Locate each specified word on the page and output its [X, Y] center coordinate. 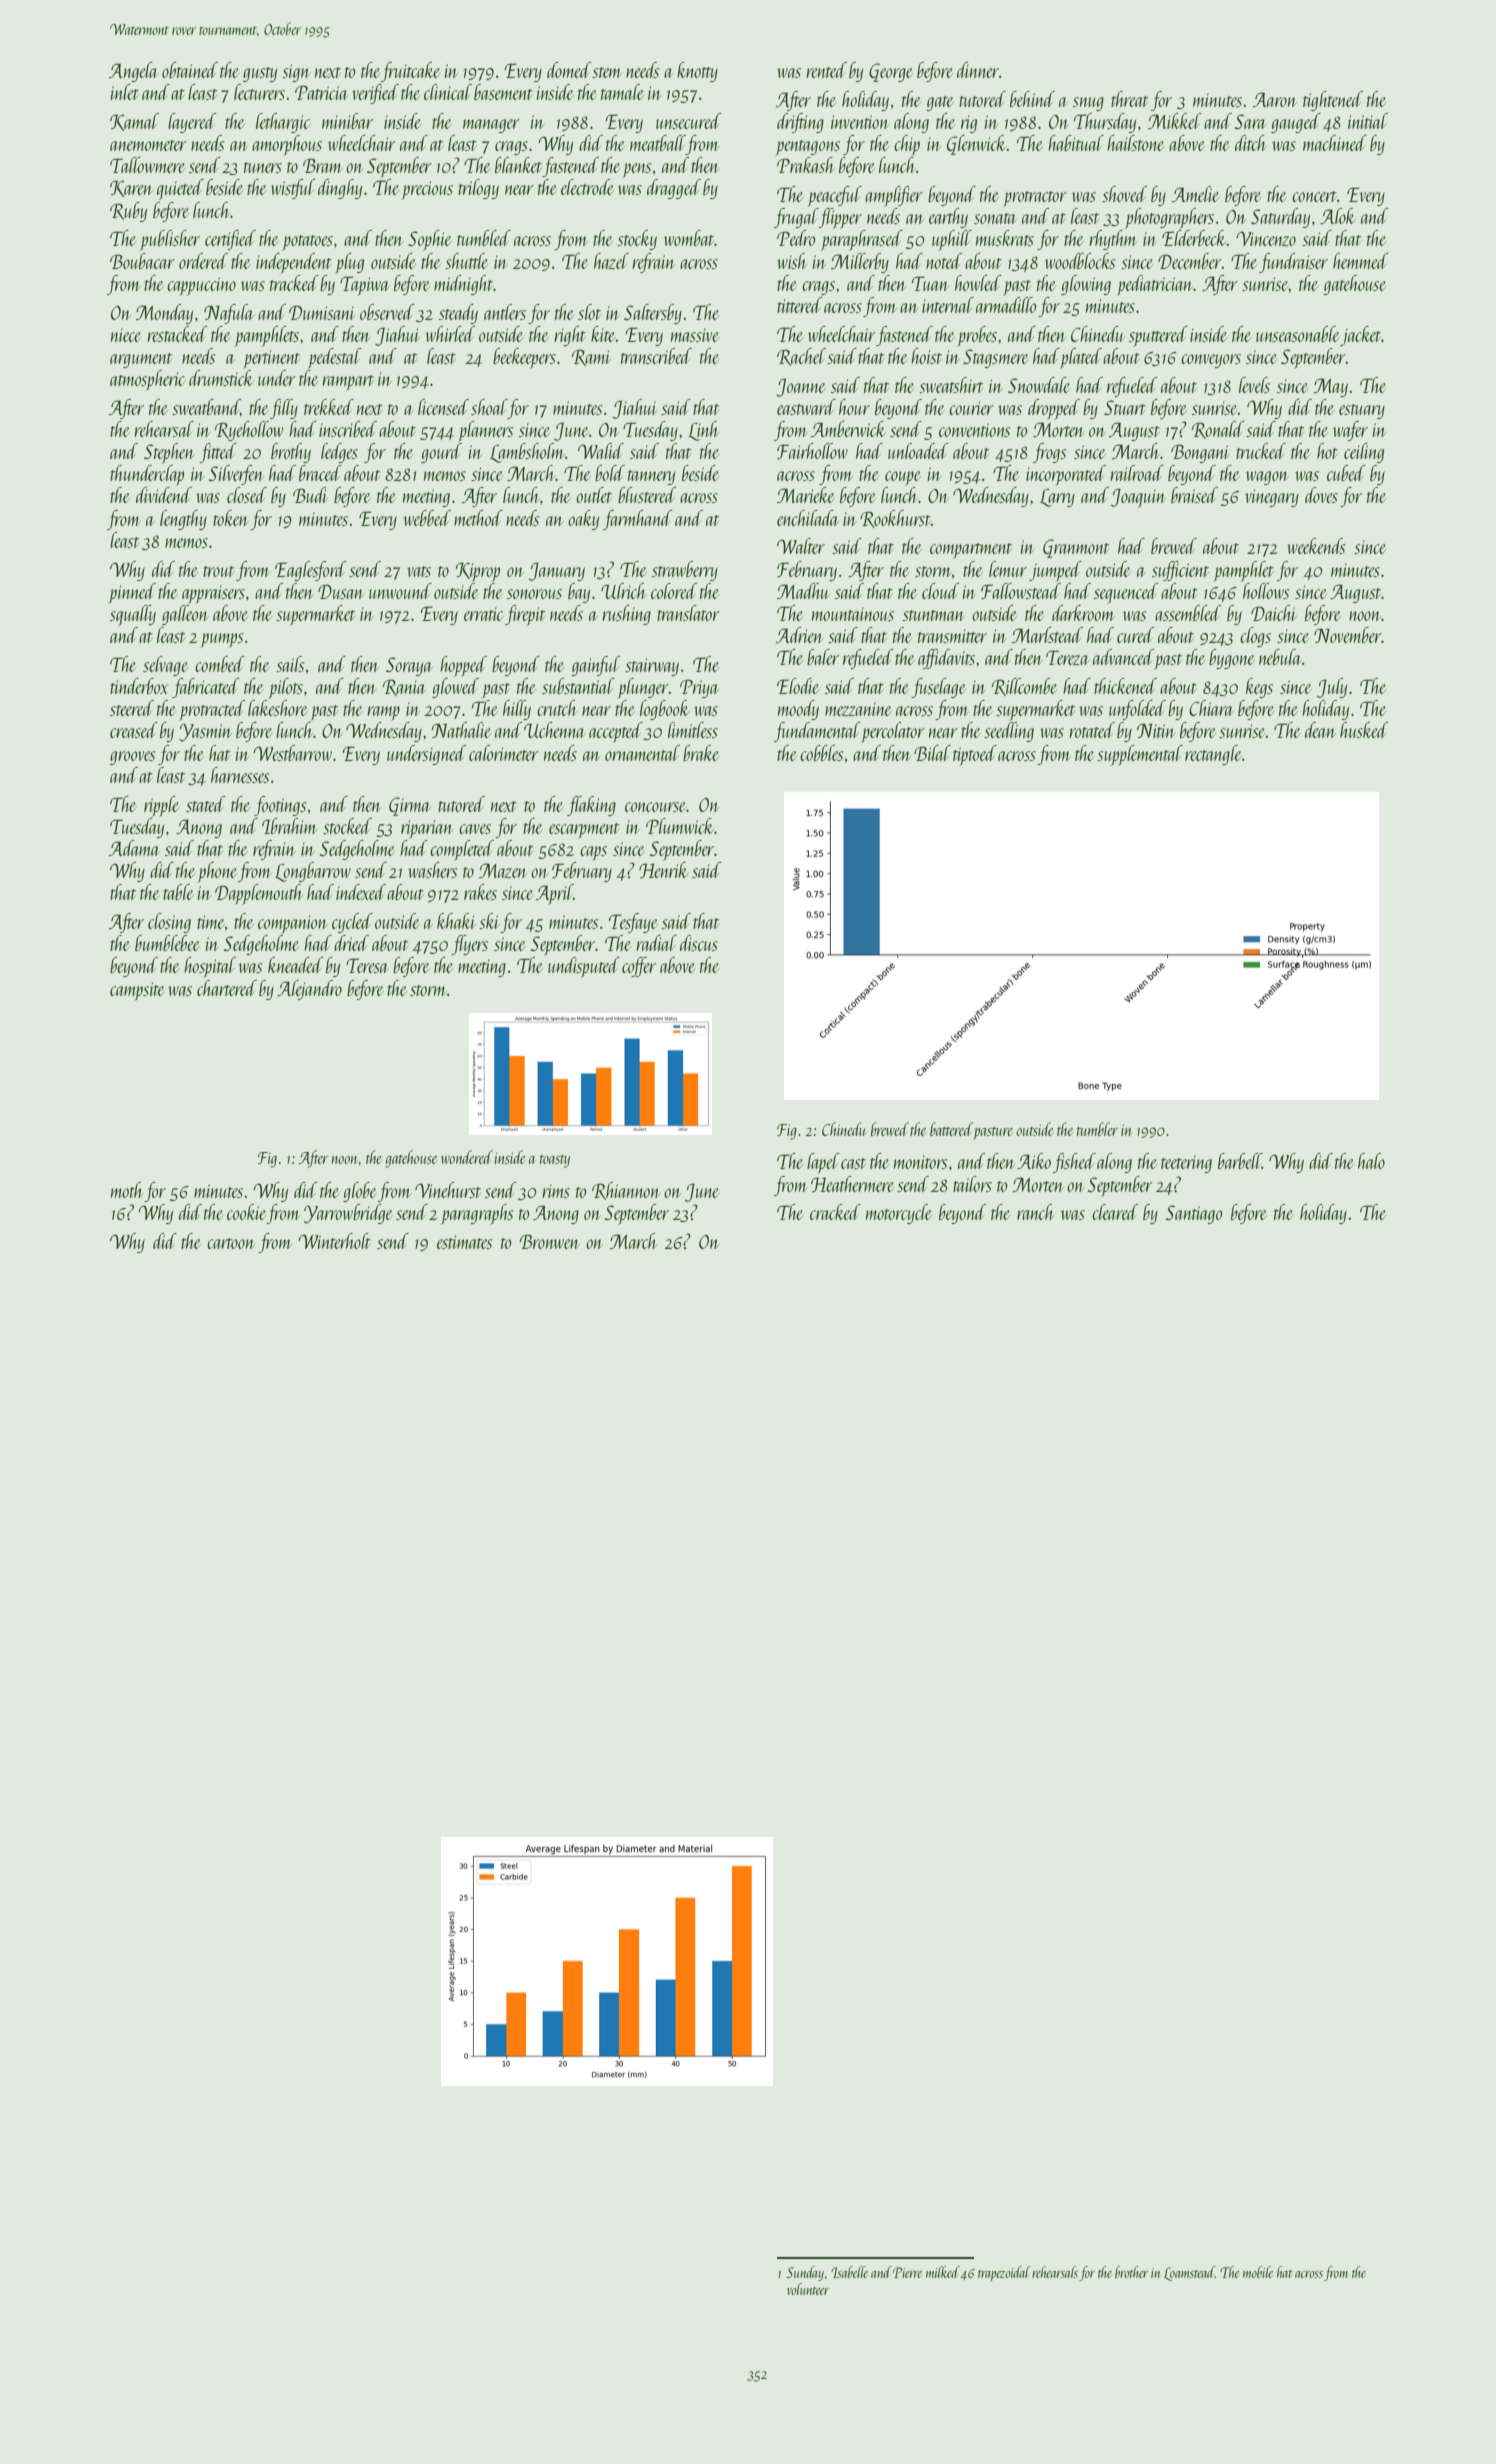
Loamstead [1189, 2273]
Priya [699, 688]
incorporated [1066, 475]
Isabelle [849, 2272]
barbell [1240, 1161]
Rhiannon [626, 1191]
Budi [310, 495]
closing [169, 923]
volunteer [808, 2289]
